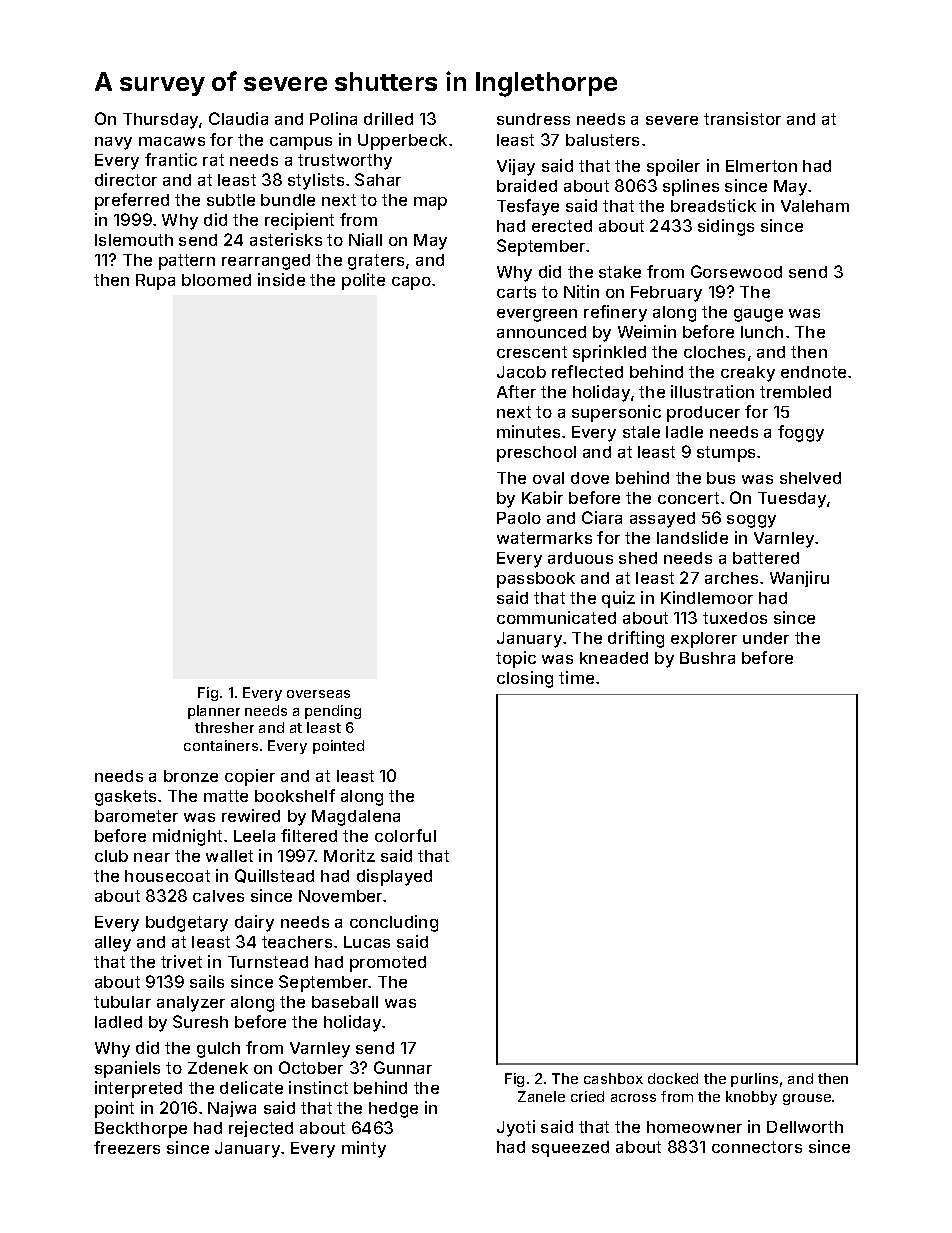 This screenshot has width=952, height=1233. What do you see at coordinates (805, 1127) in the screenshot?
I see `Dellworth` at bounding box center [805, 1127].
